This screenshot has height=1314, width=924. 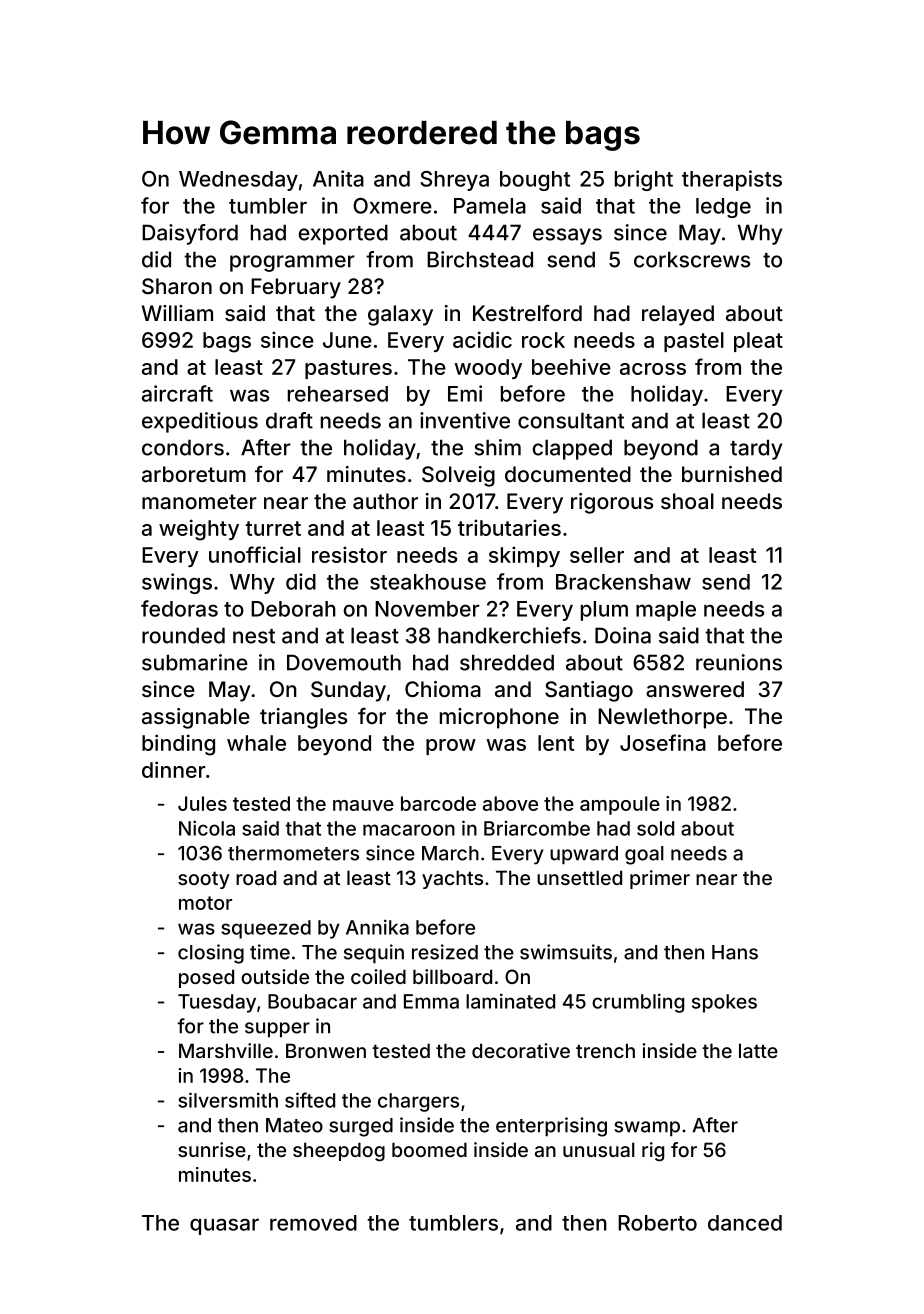 I want to click on prow, so click(x=451, y=747).
